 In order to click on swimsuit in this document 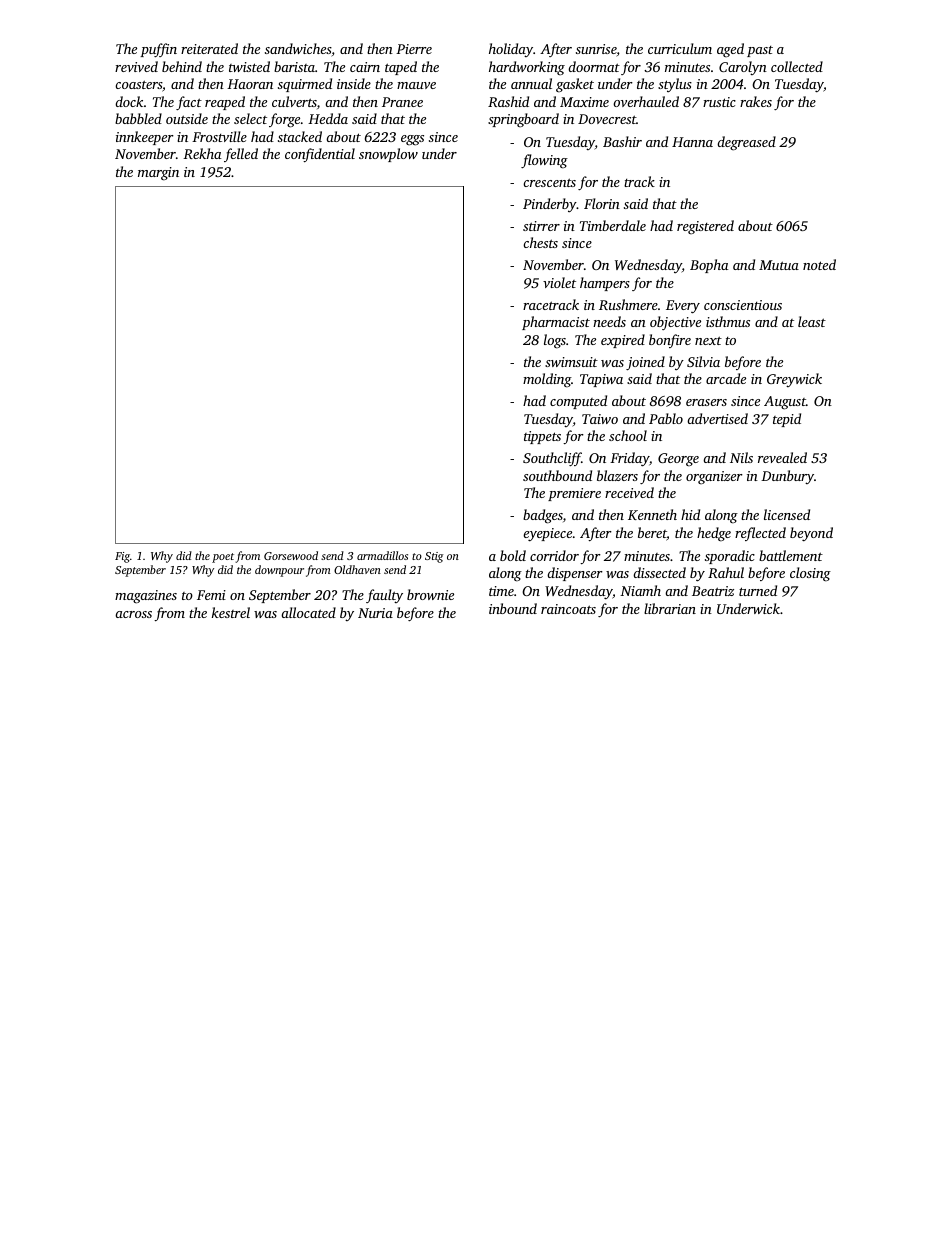, I will do `click(571, 362)`.
